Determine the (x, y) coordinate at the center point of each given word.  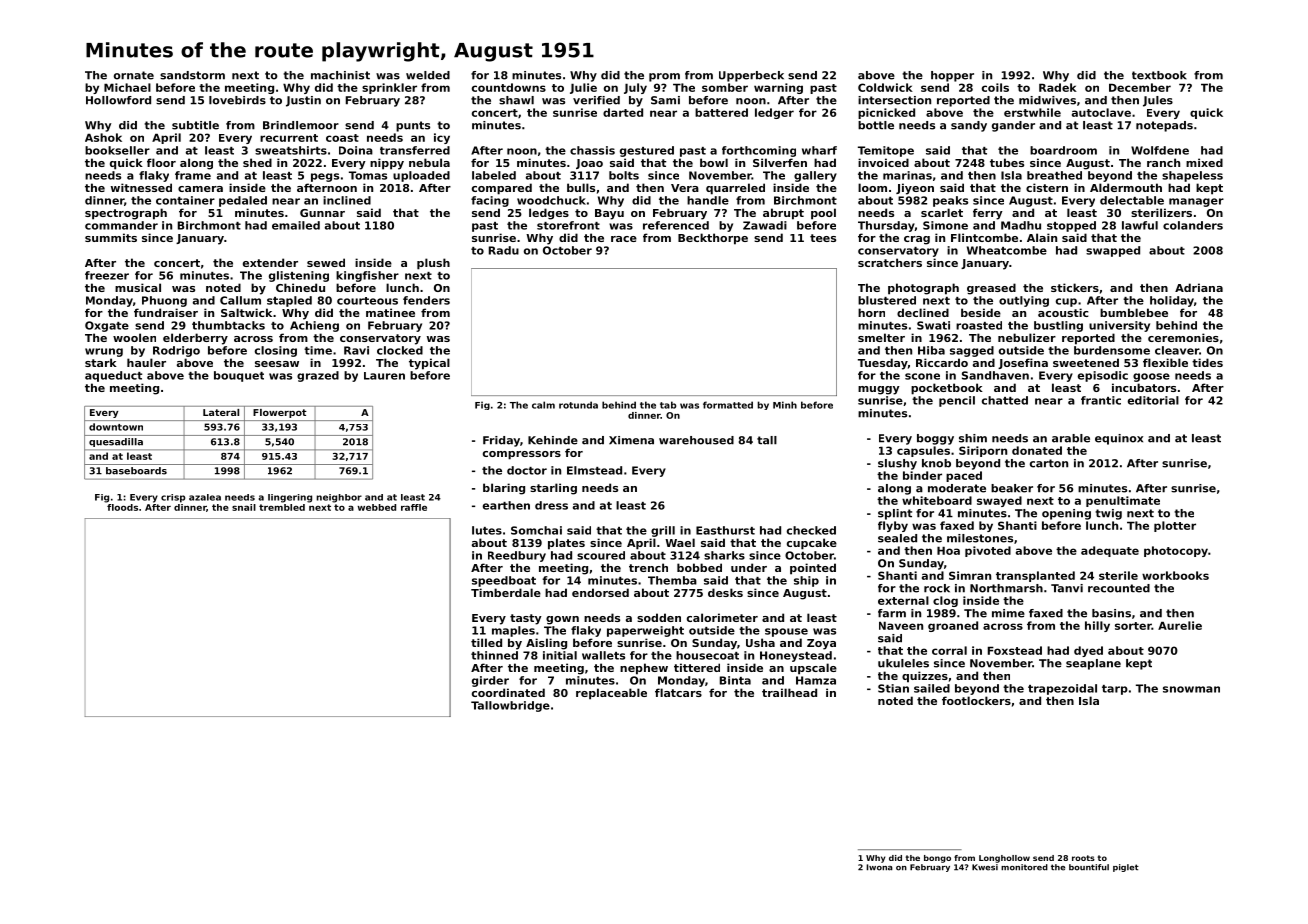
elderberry (195, 339)
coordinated (508, 692)
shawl (516, 100)
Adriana (1199, 287)
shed (257, 162)
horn (871, 312)
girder (490, 681)
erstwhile (1032, 112)
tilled (486, 642)
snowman (1191, 689)
